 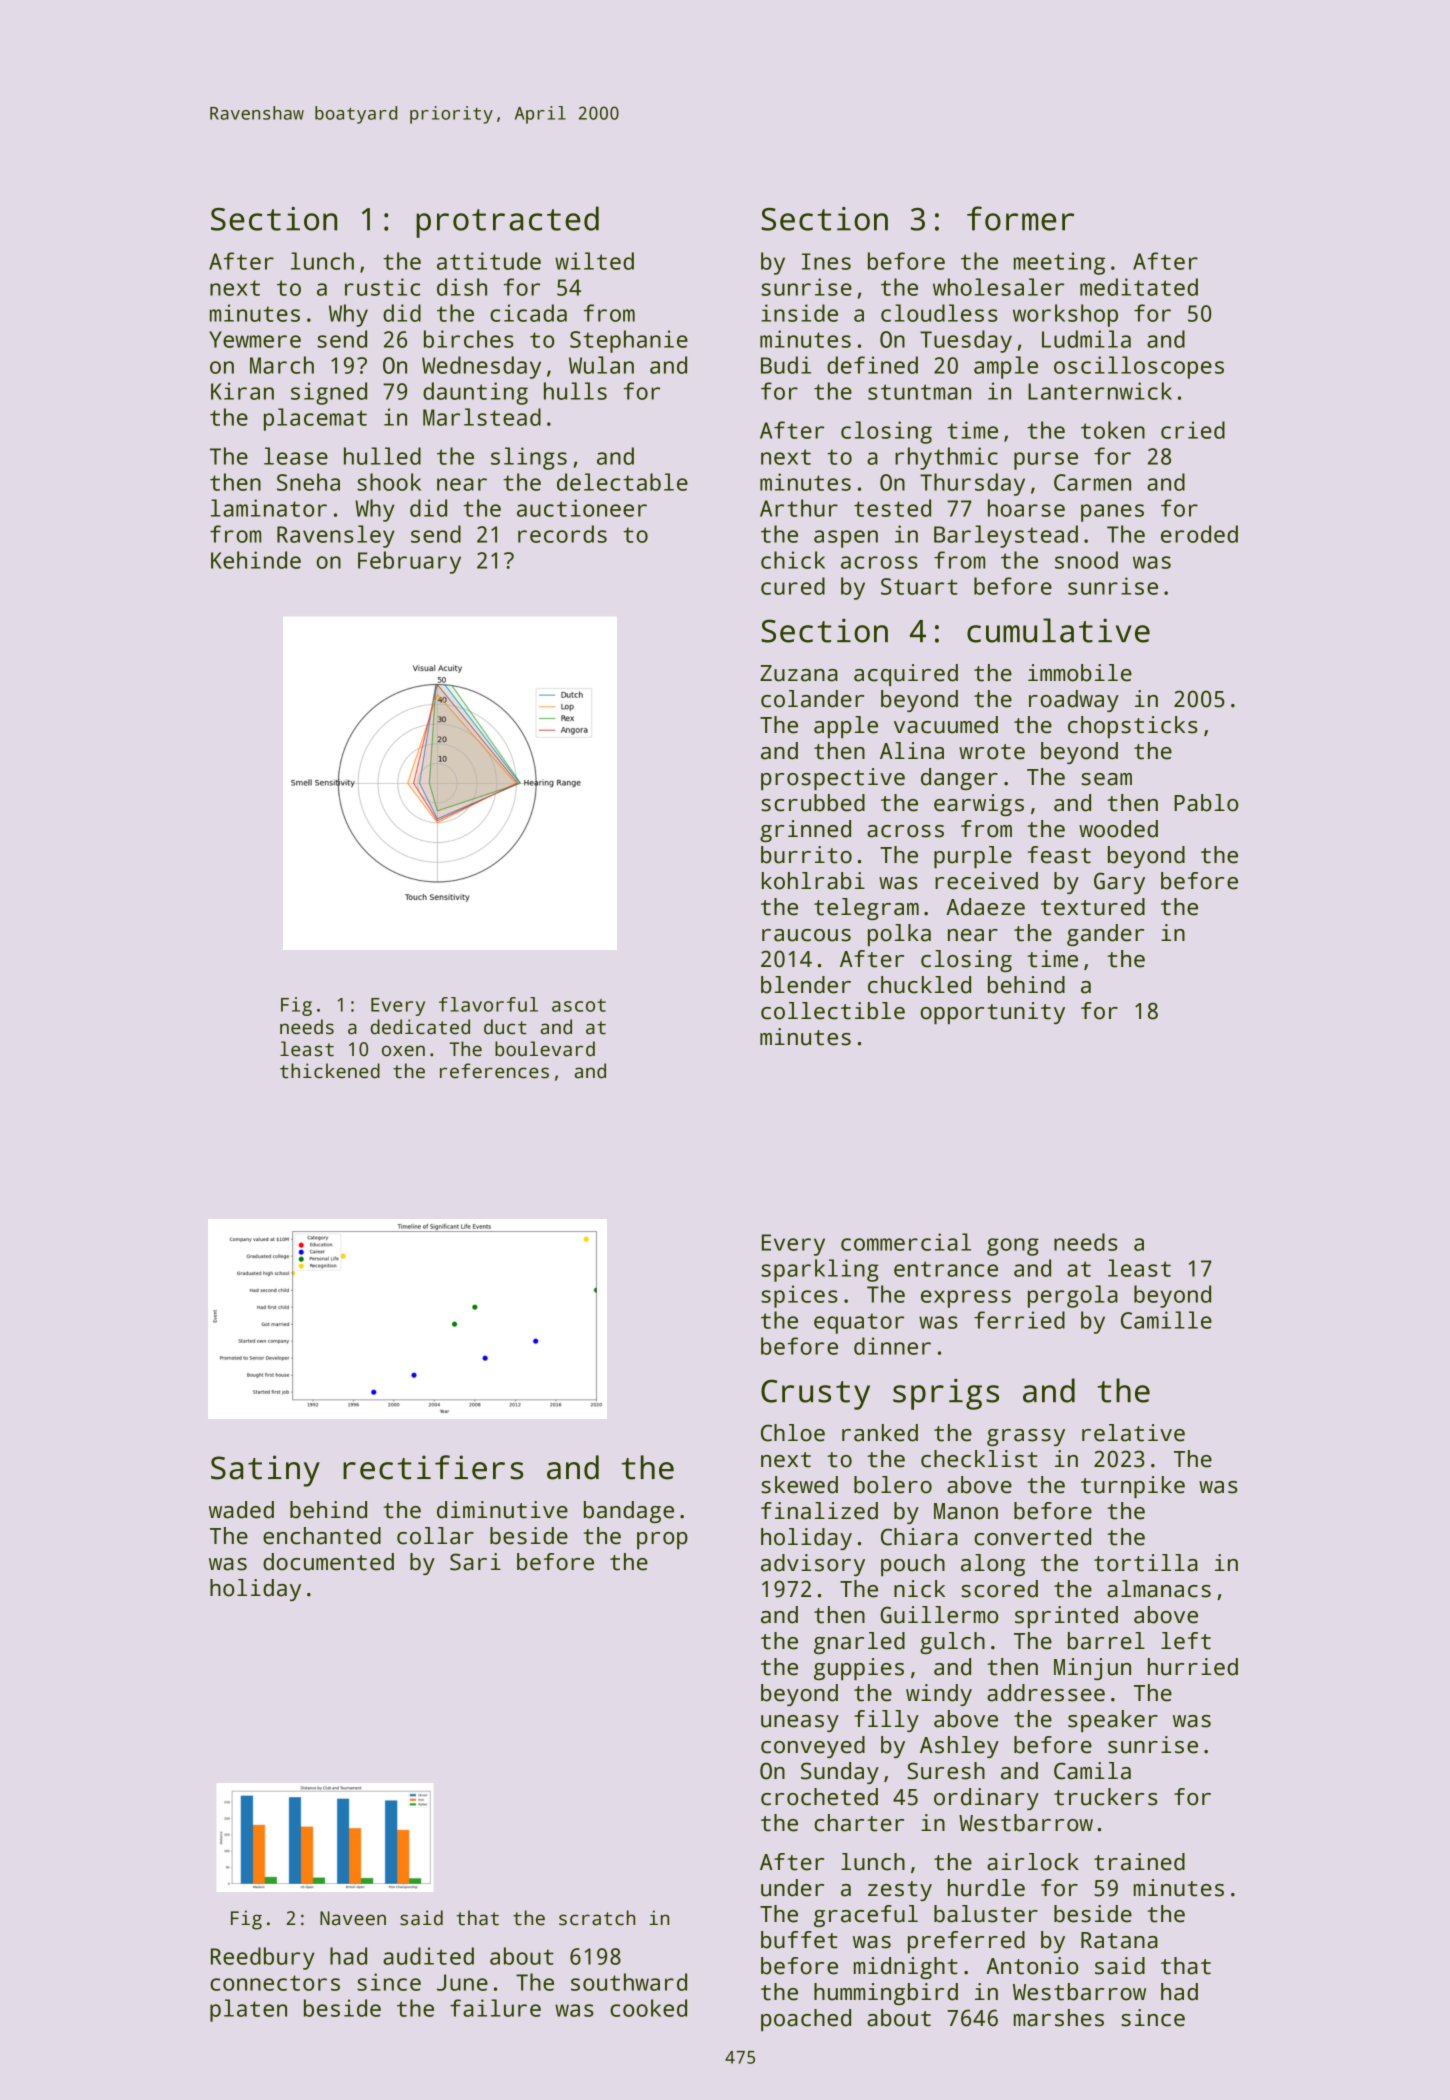 I want to click on collectible, so click(x=833, y=1011).
